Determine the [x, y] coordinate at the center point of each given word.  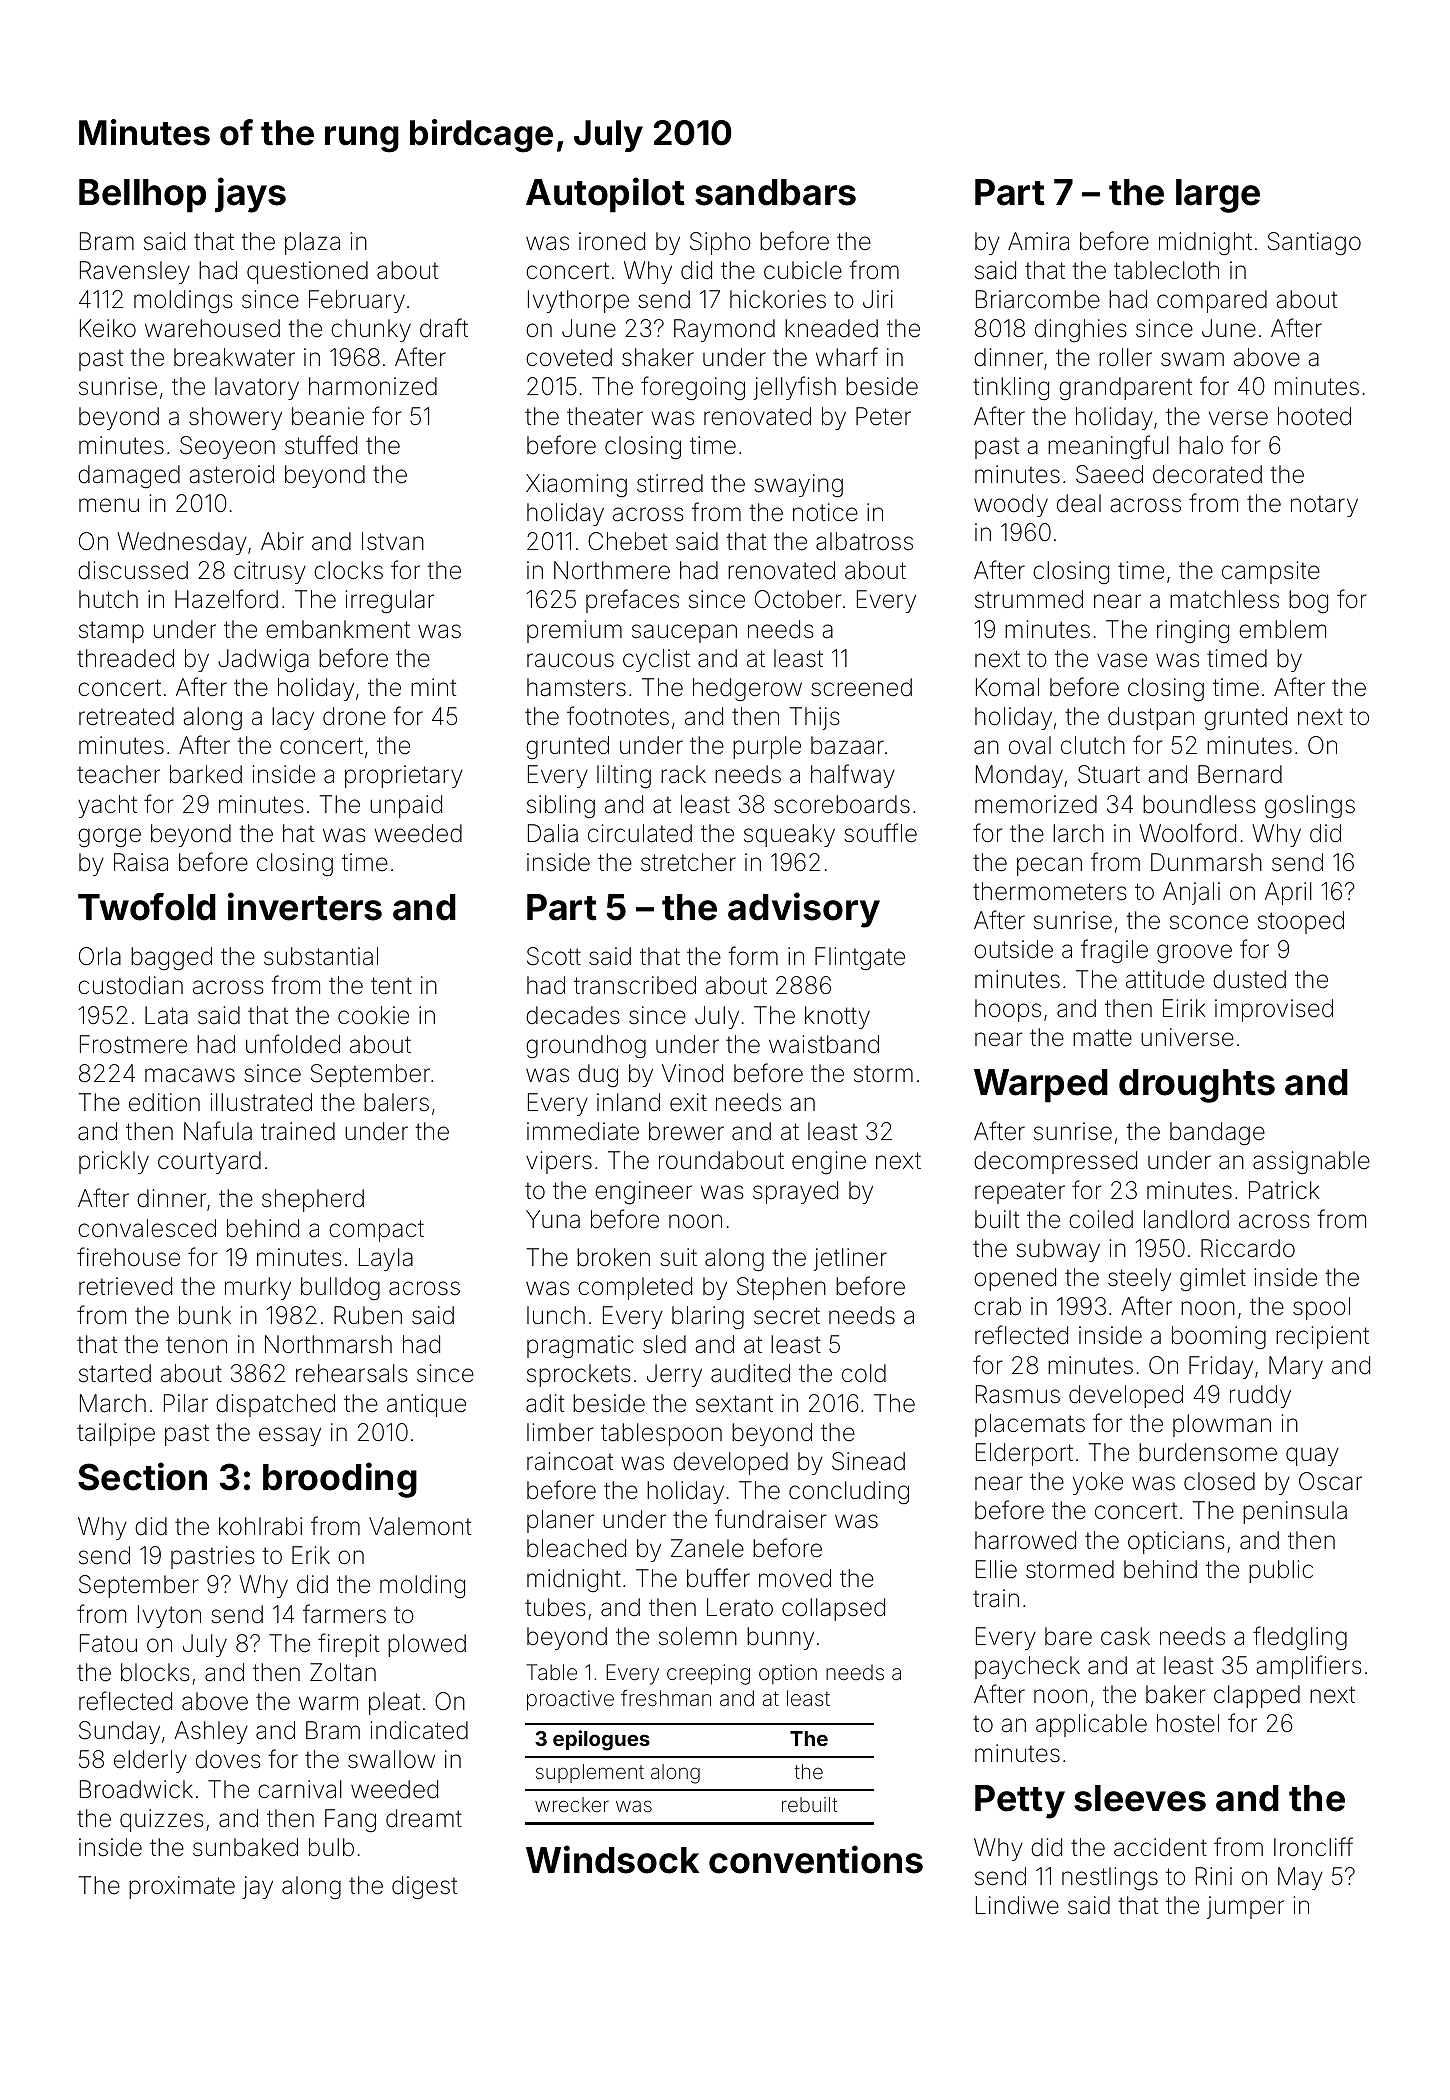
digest [424, 1887]
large [1218, 196]
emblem [1282, 629]
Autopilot [605, 195]
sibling [561, 806]
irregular [389, 601]
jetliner [850, 1259]
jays [250, 195]
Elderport [1024, 1454]
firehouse [128, 1257]
